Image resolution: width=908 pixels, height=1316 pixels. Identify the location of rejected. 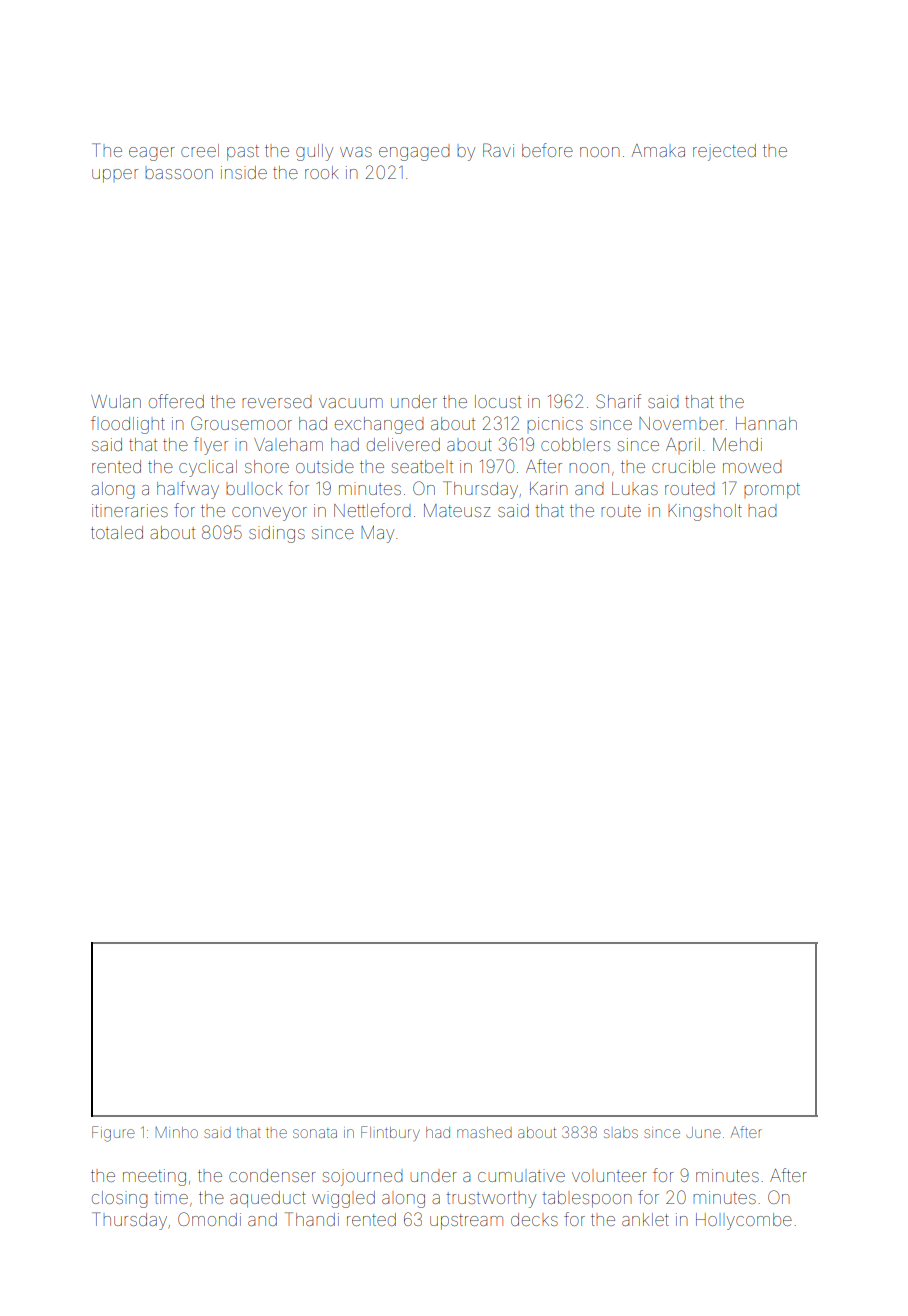
(724, 152).
